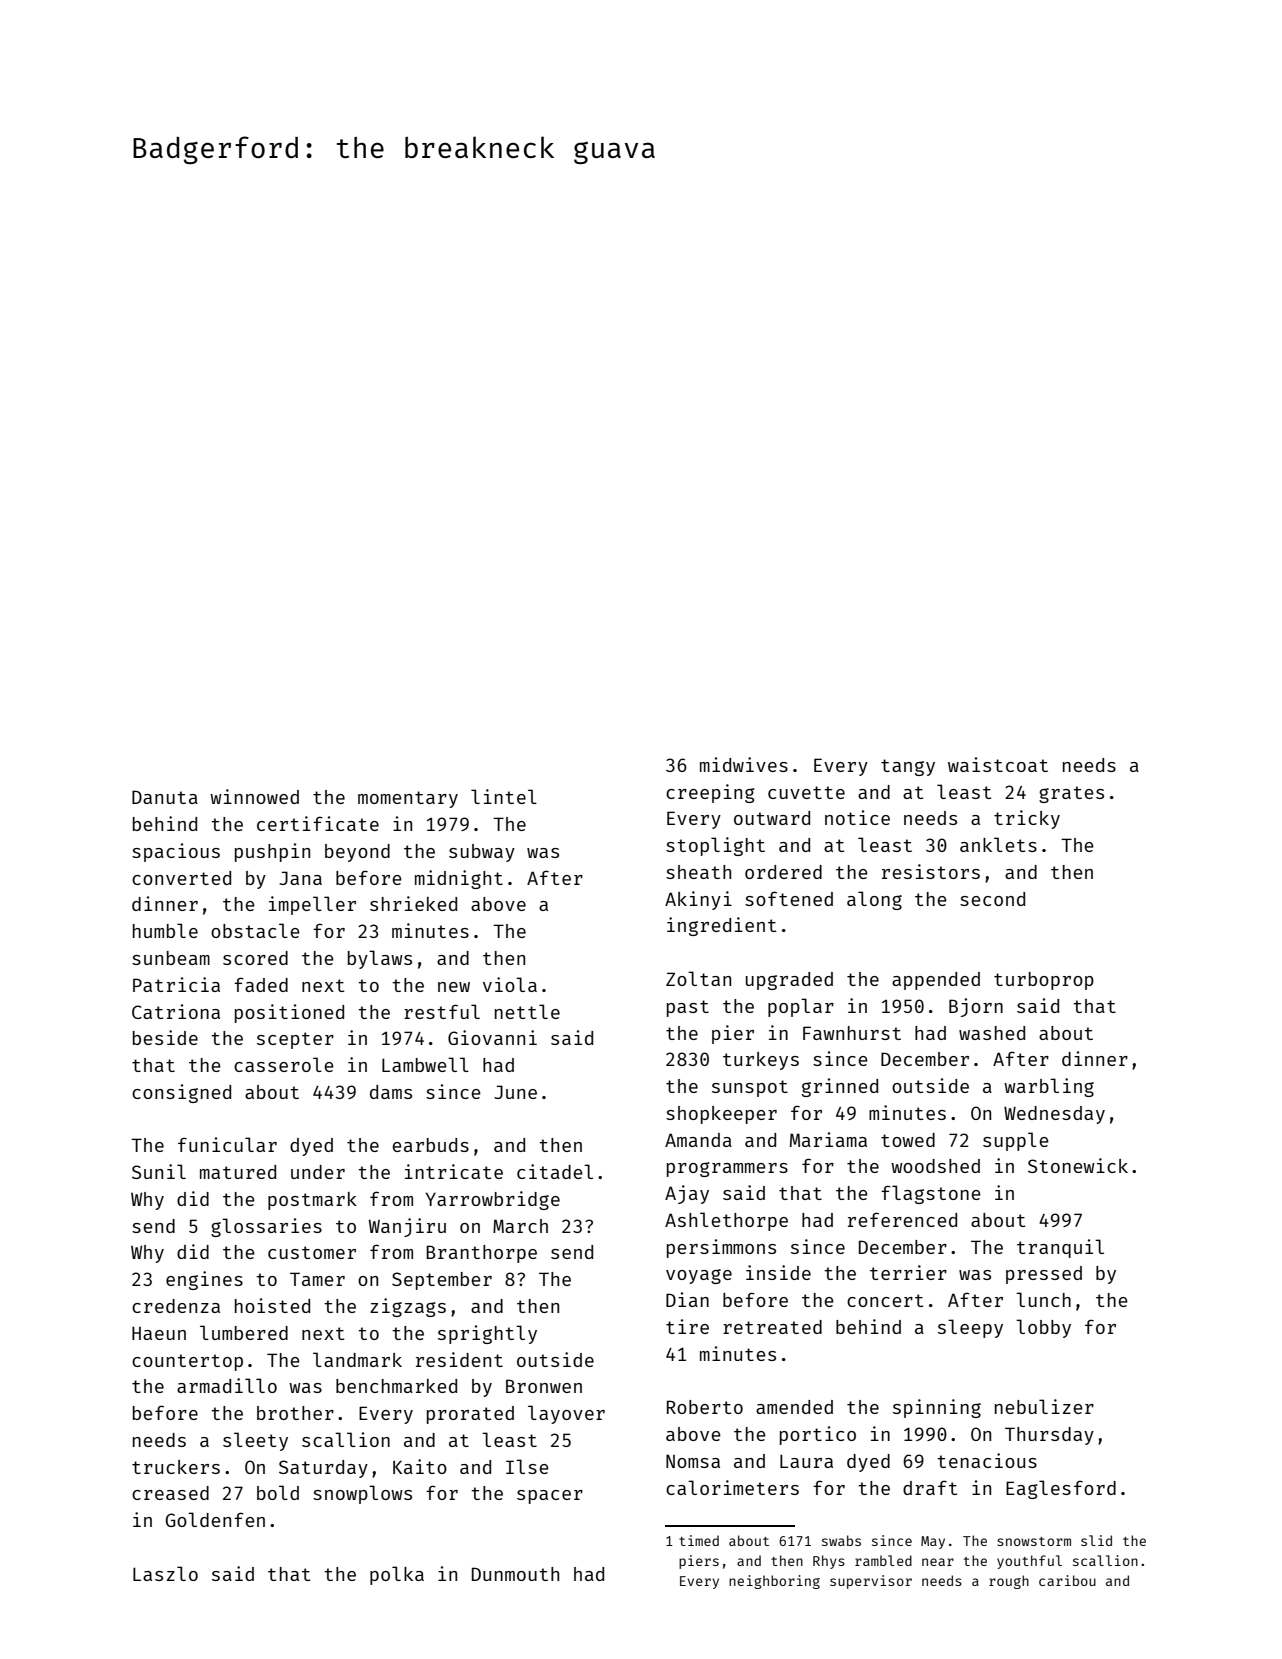  Describe the element at coordinates (515, 1092) in the screenshot. I see `June` at that location.
